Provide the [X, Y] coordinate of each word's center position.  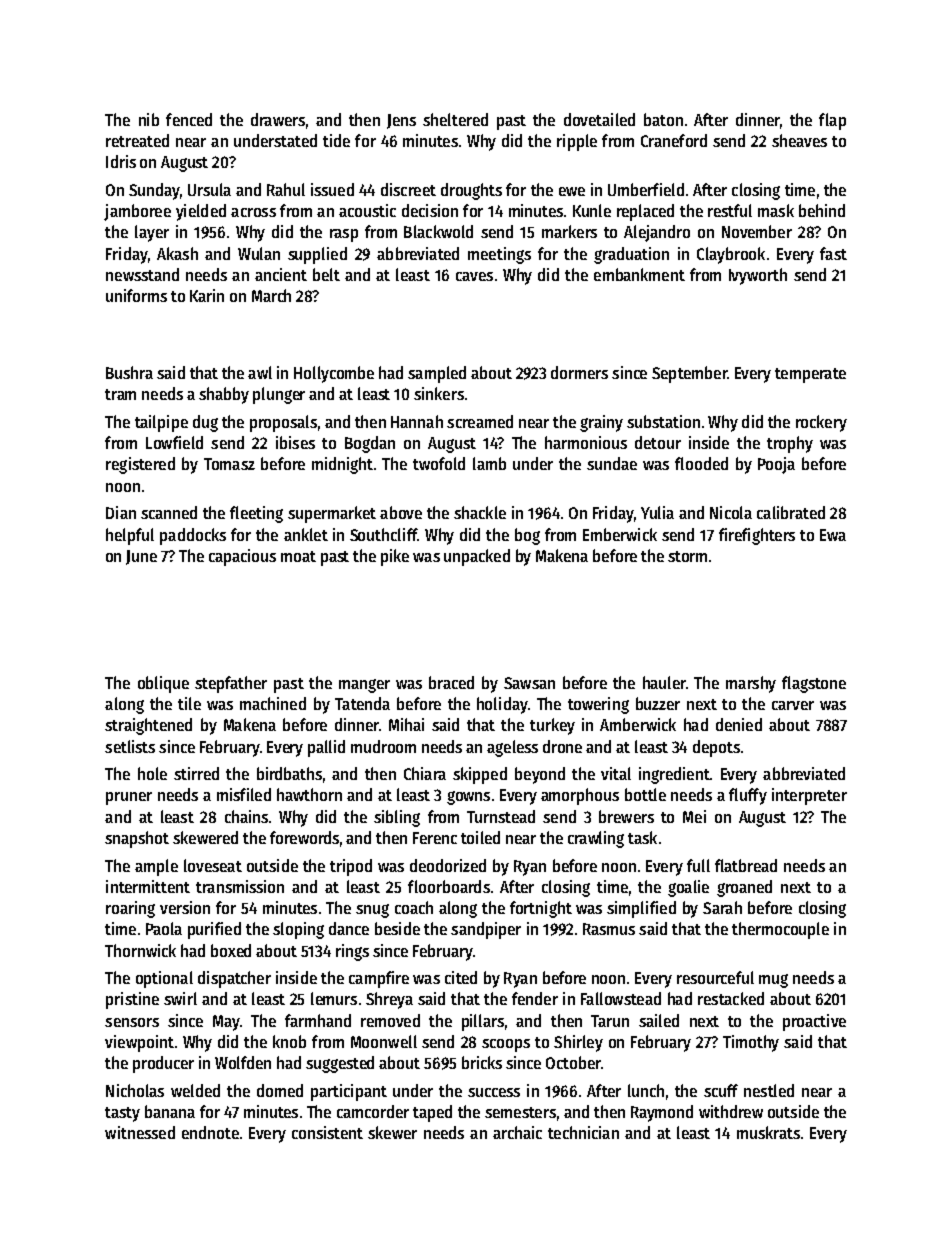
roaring [130, 909]
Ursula [209, 189]
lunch [646, 1090]
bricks [482, 1062]
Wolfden [243, 1062]
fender [535, 998]
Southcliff [384, 534]
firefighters [757, 536]
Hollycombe [334, 374]
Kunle [592, 210]
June [141, 557]
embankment [639, 274]
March [271, 295]
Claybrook [731, 255]
